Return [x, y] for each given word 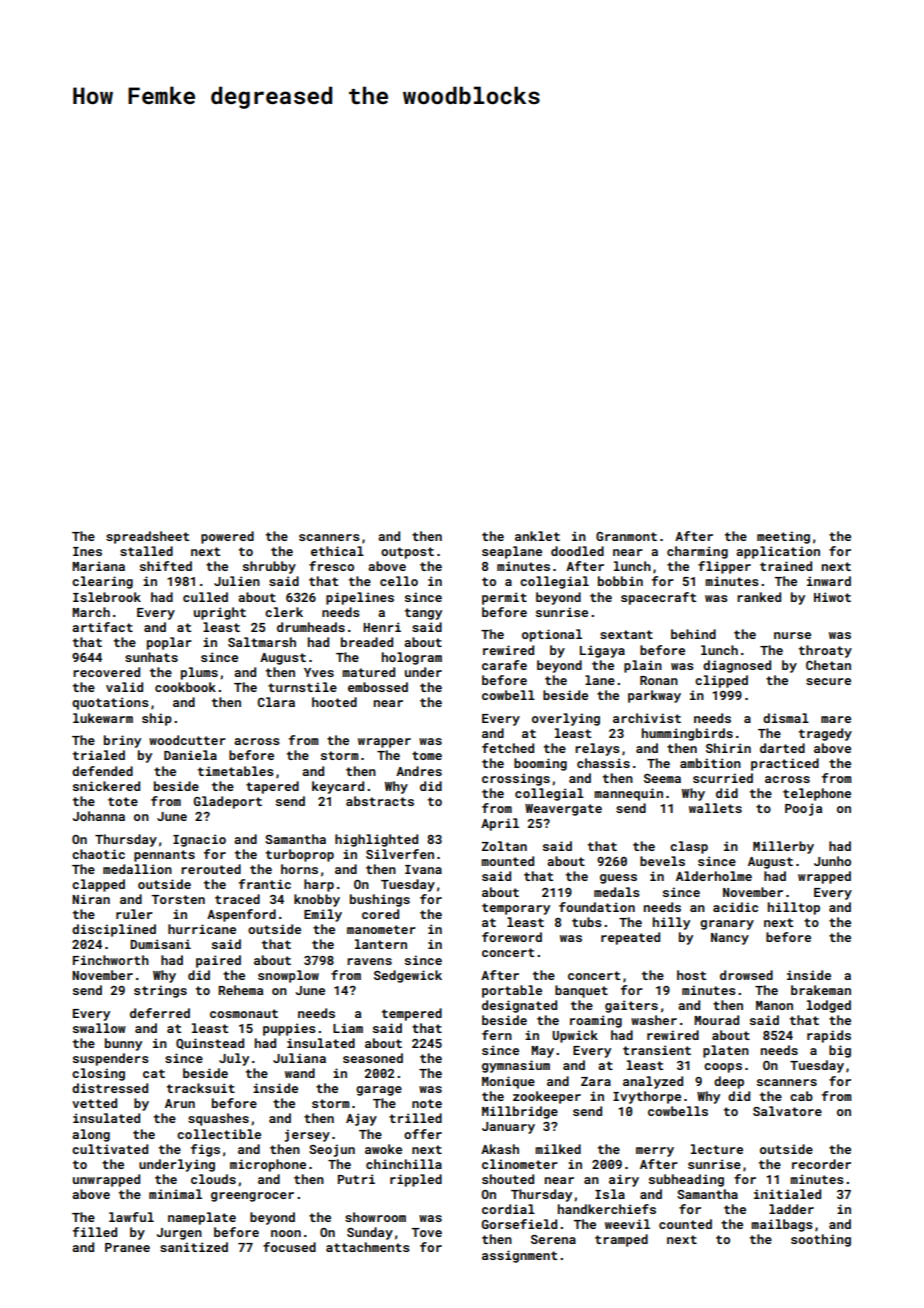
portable [512, 991]
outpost [407, 553]
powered [227, 537]
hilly [671, 923]
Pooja [803, 809]
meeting [783, 537]
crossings [516, 779]
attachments [368, 1247]
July [234, 1059]
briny [122, 741]
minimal [175, 1194]
